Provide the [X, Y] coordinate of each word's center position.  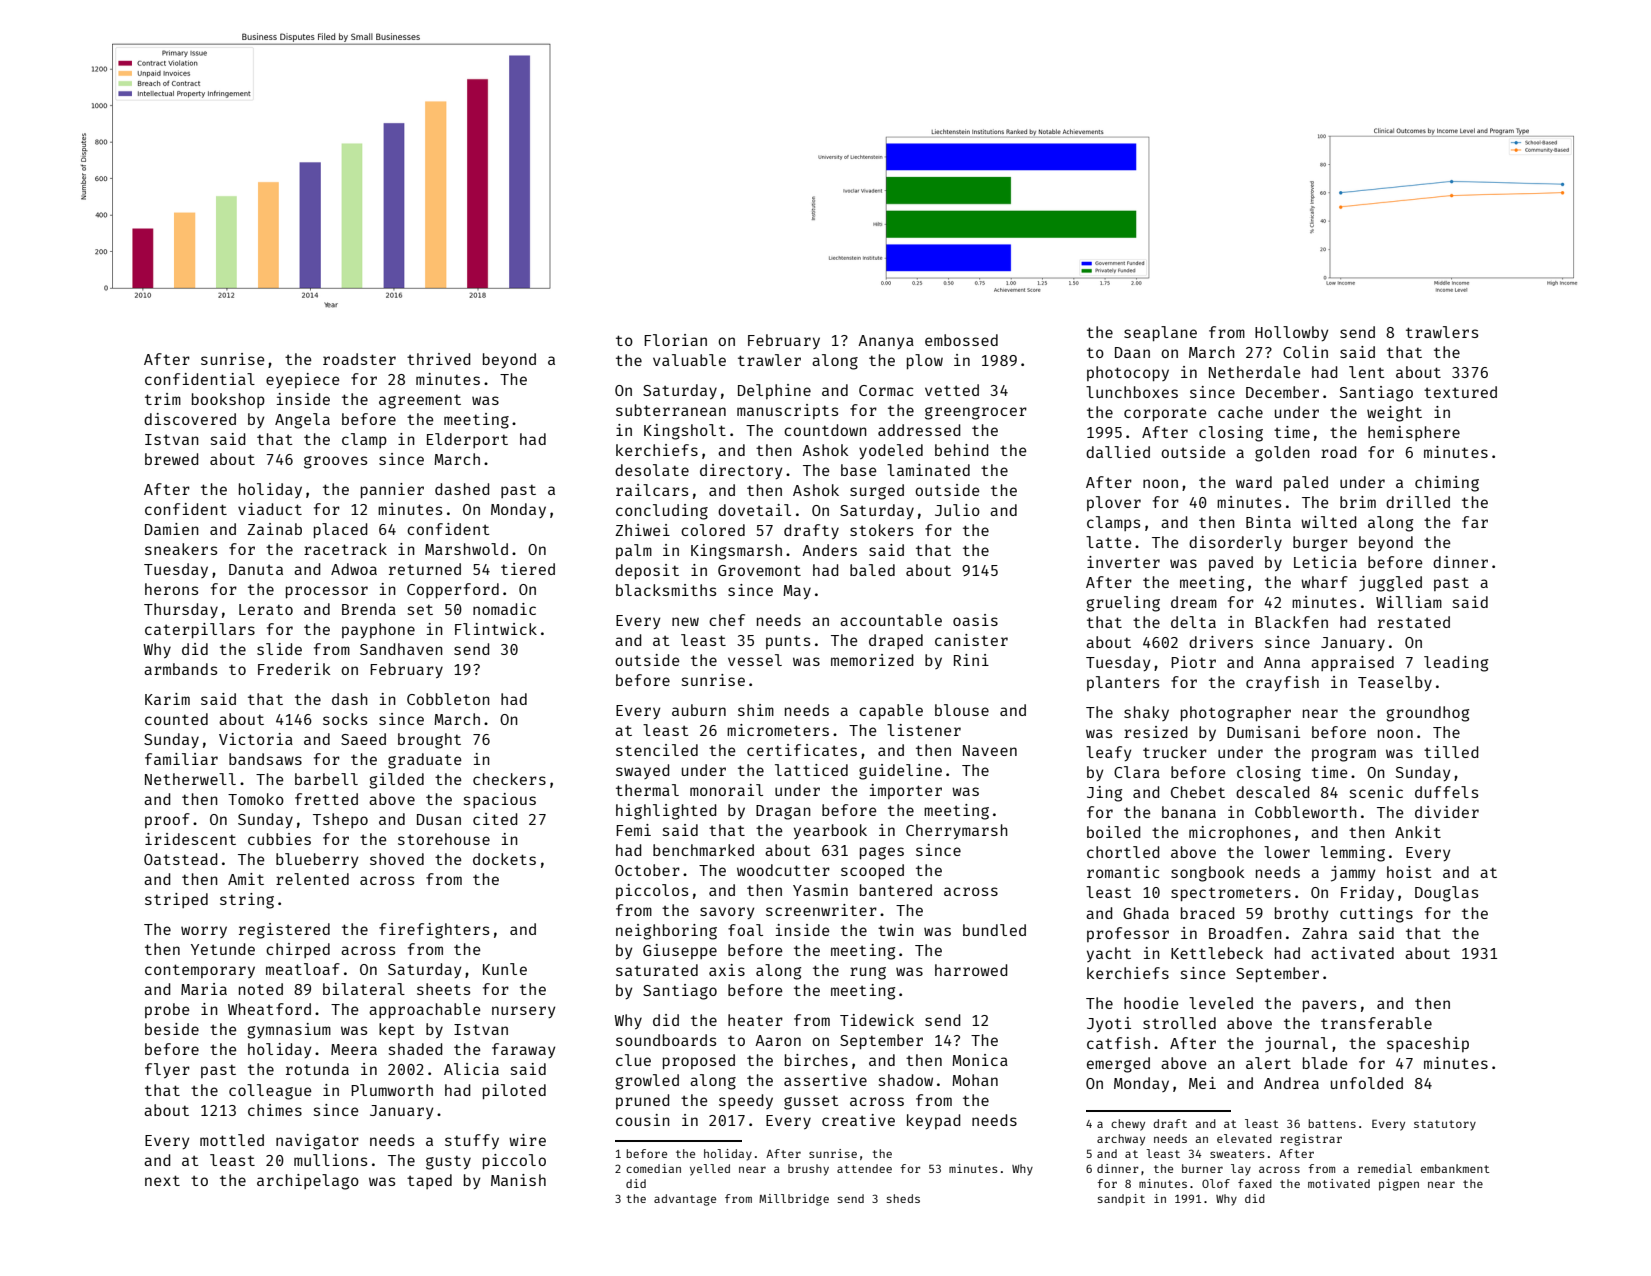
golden [1282, 454]
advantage [685, 1200]
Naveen [990, 750]
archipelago [308, 1182]
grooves [335, 462]
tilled [1451, 752]
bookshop [228, 400]
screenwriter [821, 910]
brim [1358, 502]
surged [877, 492]
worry [204, 932]
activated [1352, 953]
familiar [181, 759]
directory [741, 471]
